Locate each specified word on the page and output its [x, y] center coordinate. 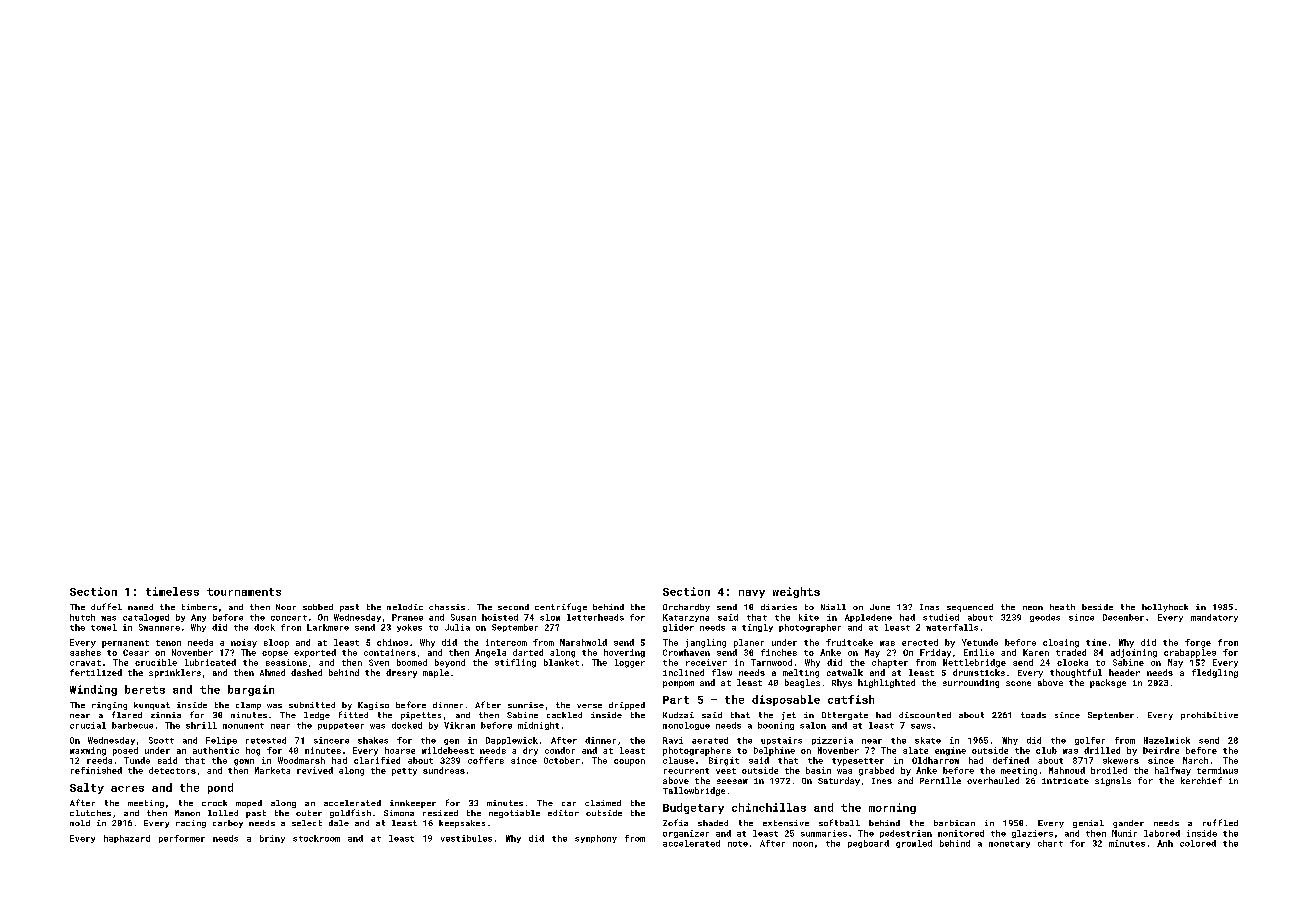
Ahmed [272, 672]
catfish [851, 699]
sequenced [970, 608]
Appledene [868, 618]
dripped [627, 706]
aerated [710, 740]
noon [803, 844]
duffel [106, 606]
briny [272, 839]
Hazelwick [1167, 740]
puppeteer [341, 726]
